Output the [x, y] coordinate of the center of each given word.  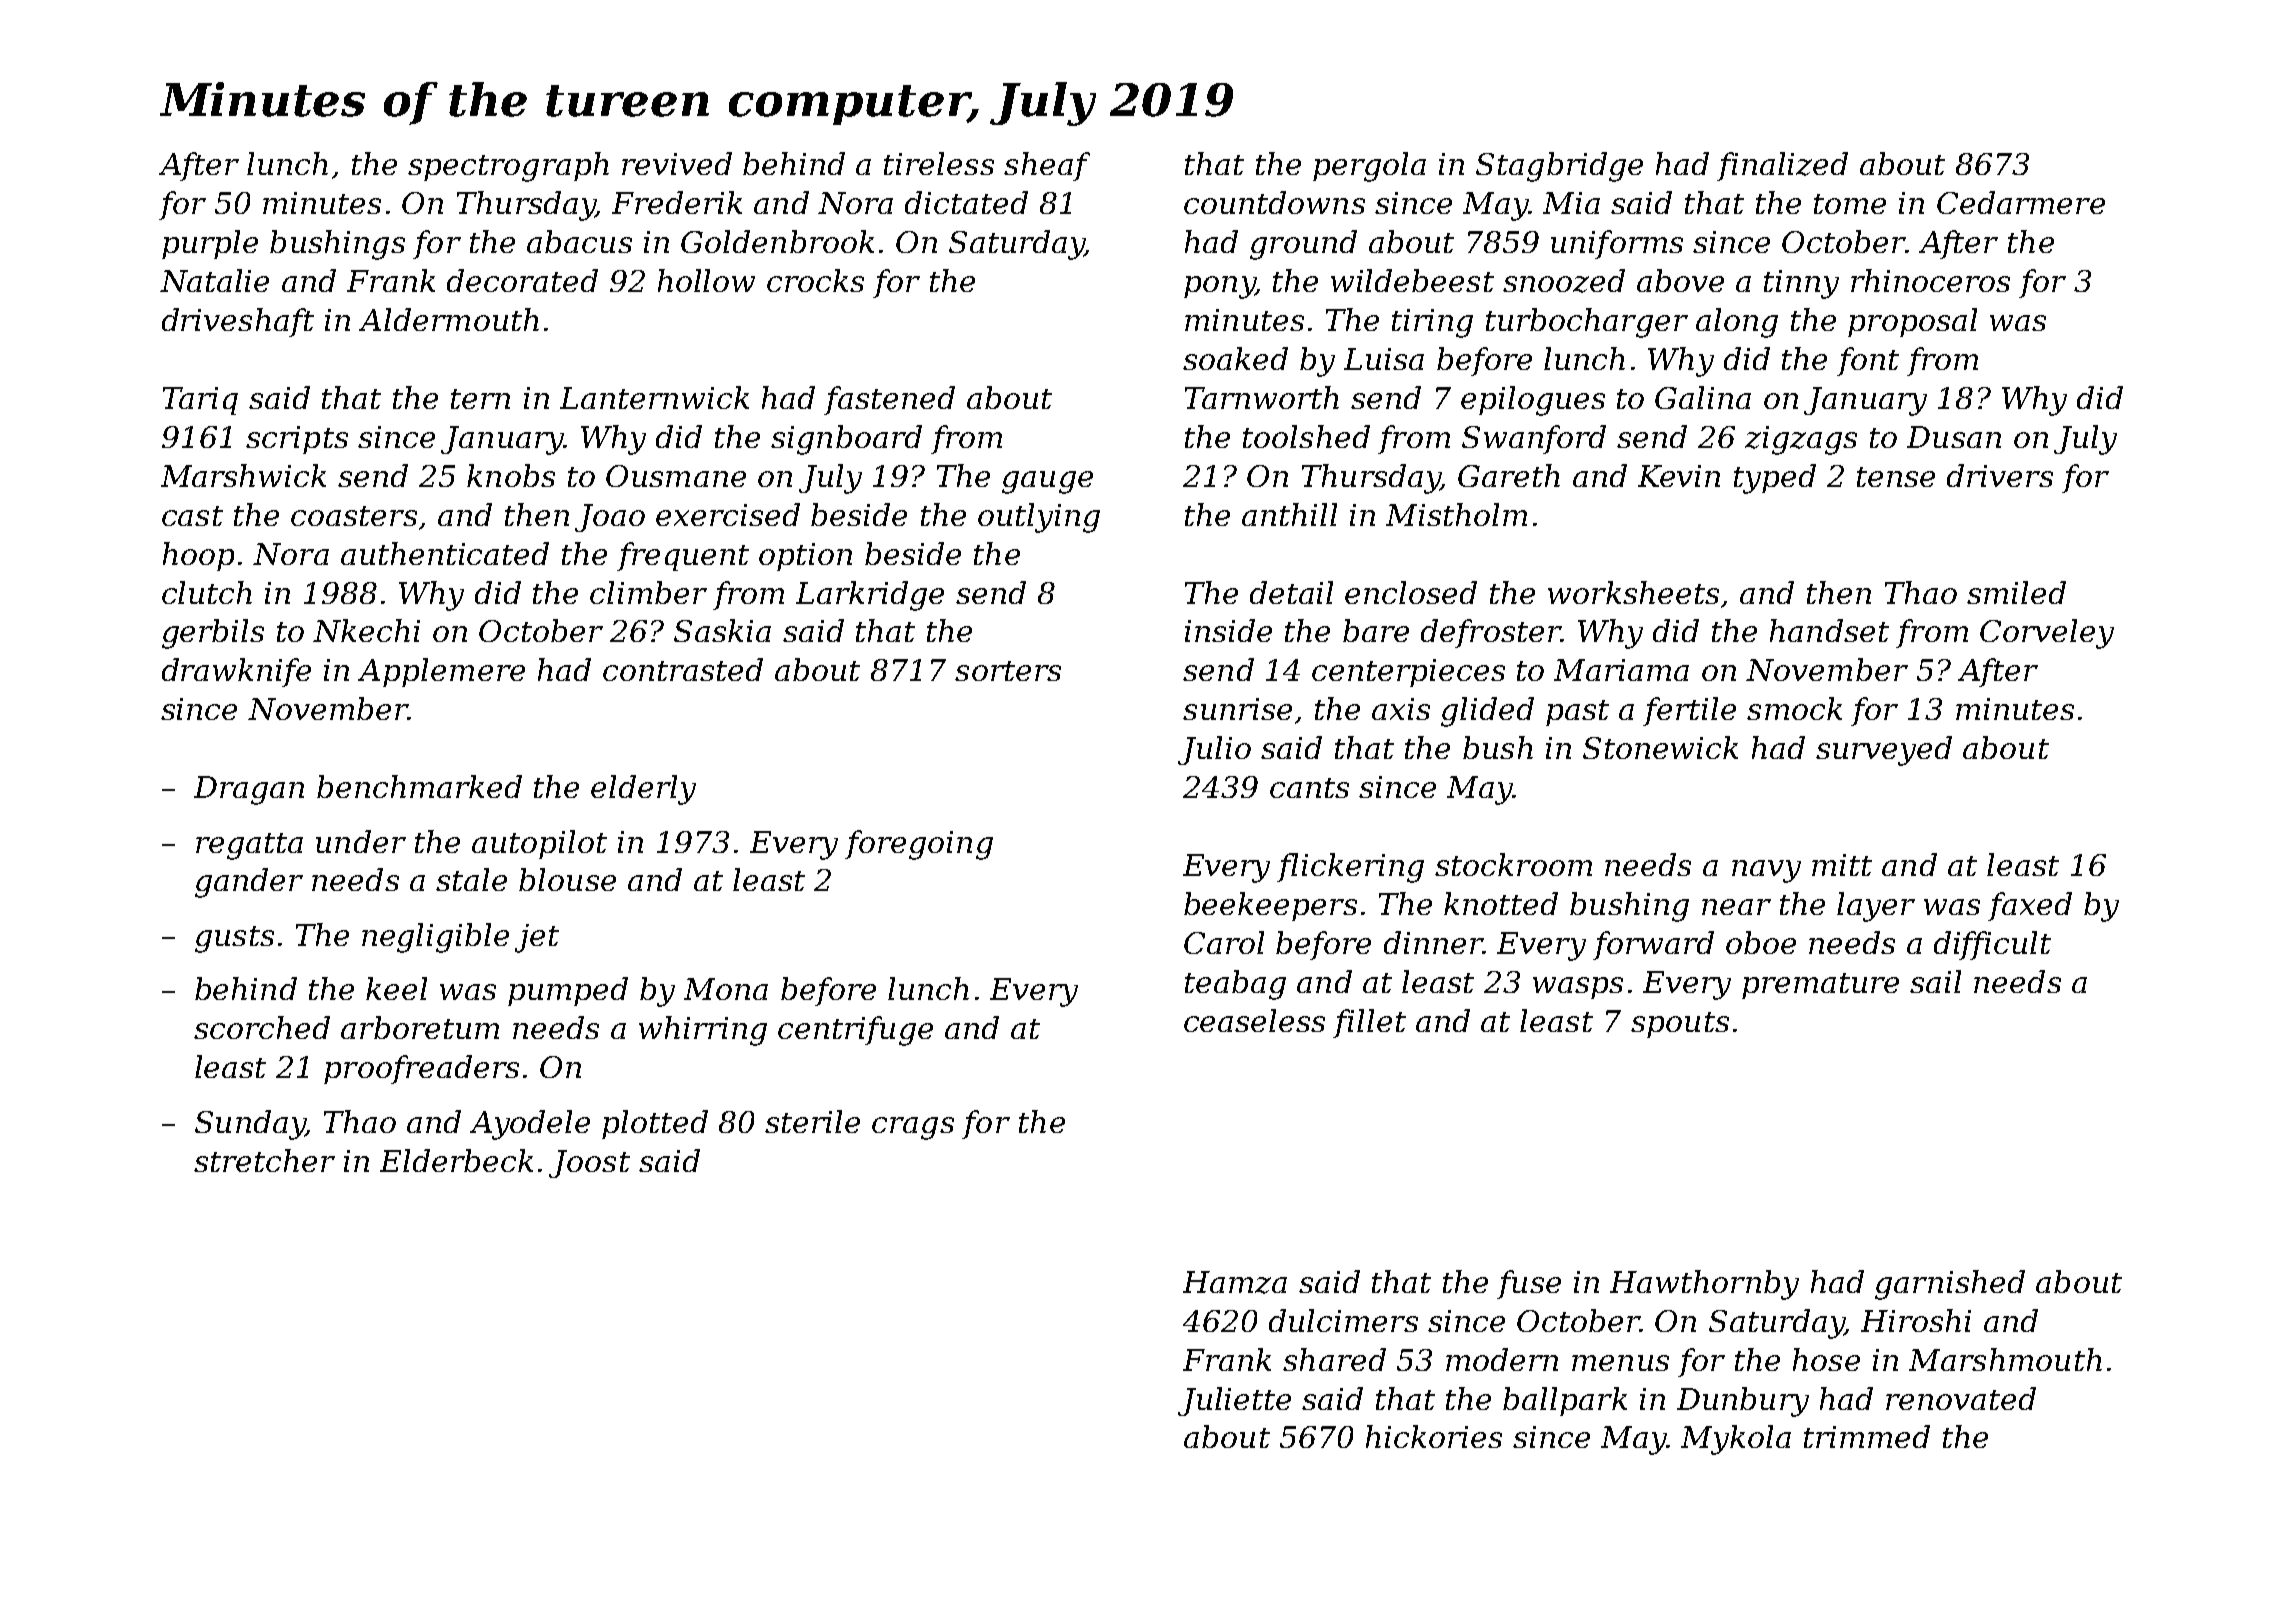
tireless [939, 163]
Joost [589, 1164]
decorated [522, 280]
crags [913, 1128]
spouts [1680, 1025]
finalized [1782, 166]
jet [537, 938]
